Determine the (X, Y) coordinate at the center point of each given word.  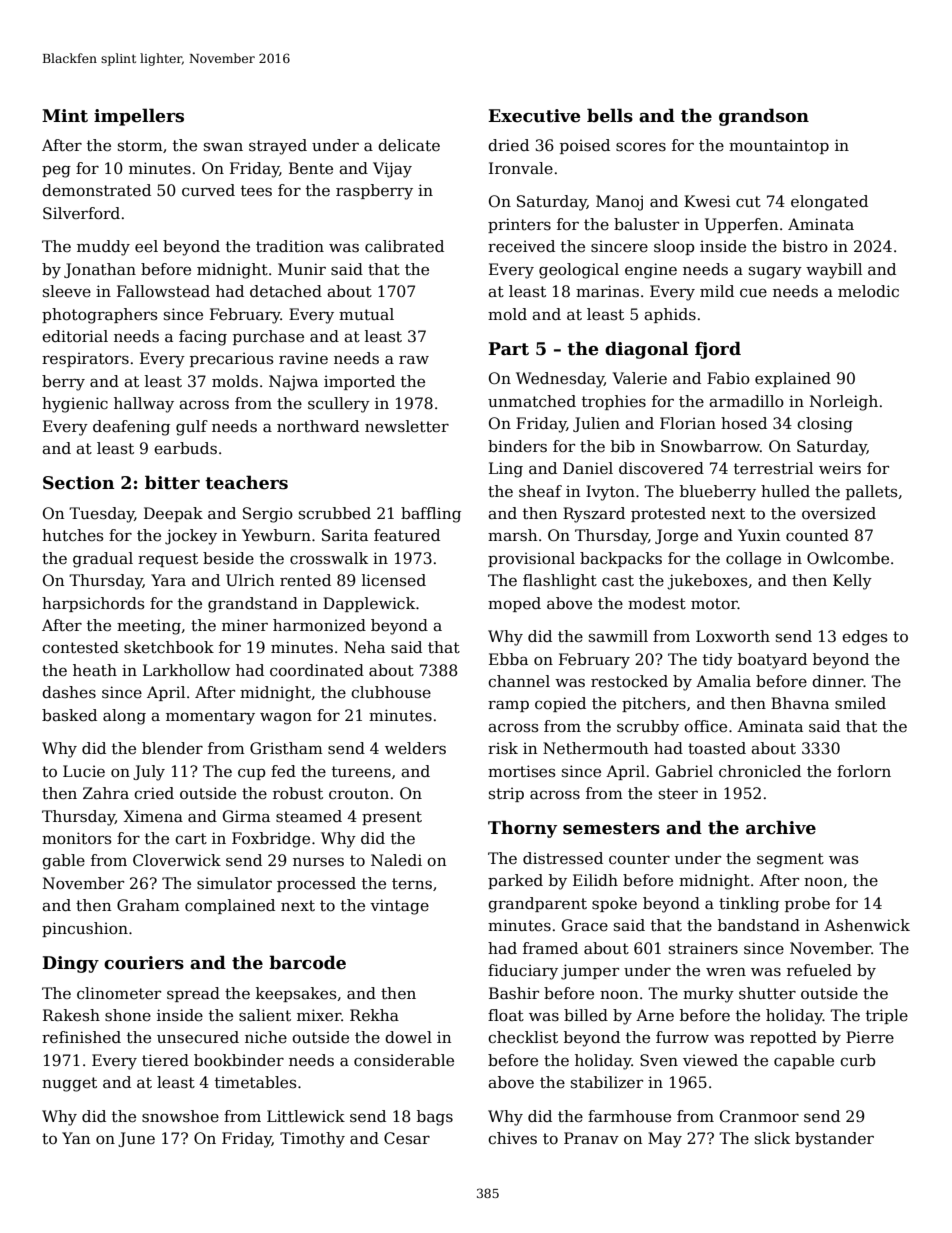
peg (56, 171)
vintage (399, 907)
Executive (534, 116)
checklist (523, 1037)
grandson (764, 117)
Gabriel (684, 771)
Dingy (70, 964)
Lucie (84, 771)
